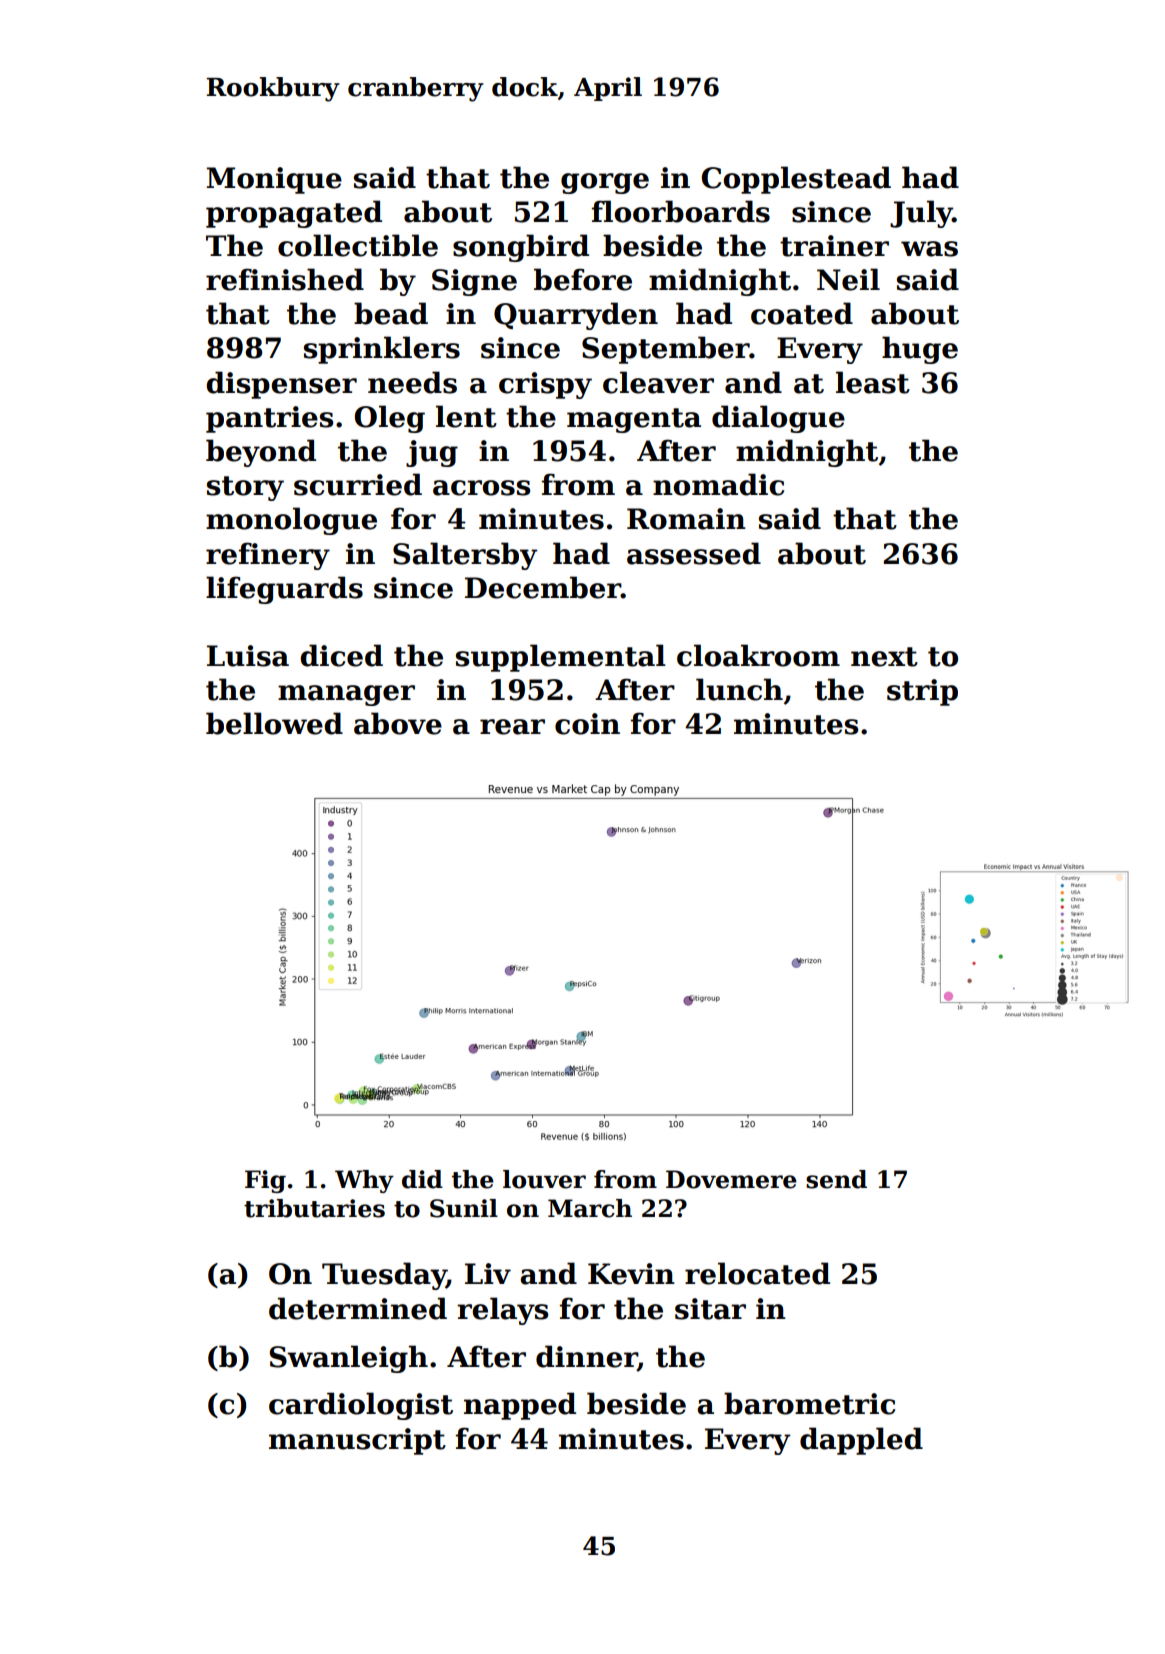 The image size is (1165, 1654). What do you see at coordinates (796, 180) in the document?
I see `Copplestead` at bounding box center [796, 180].
